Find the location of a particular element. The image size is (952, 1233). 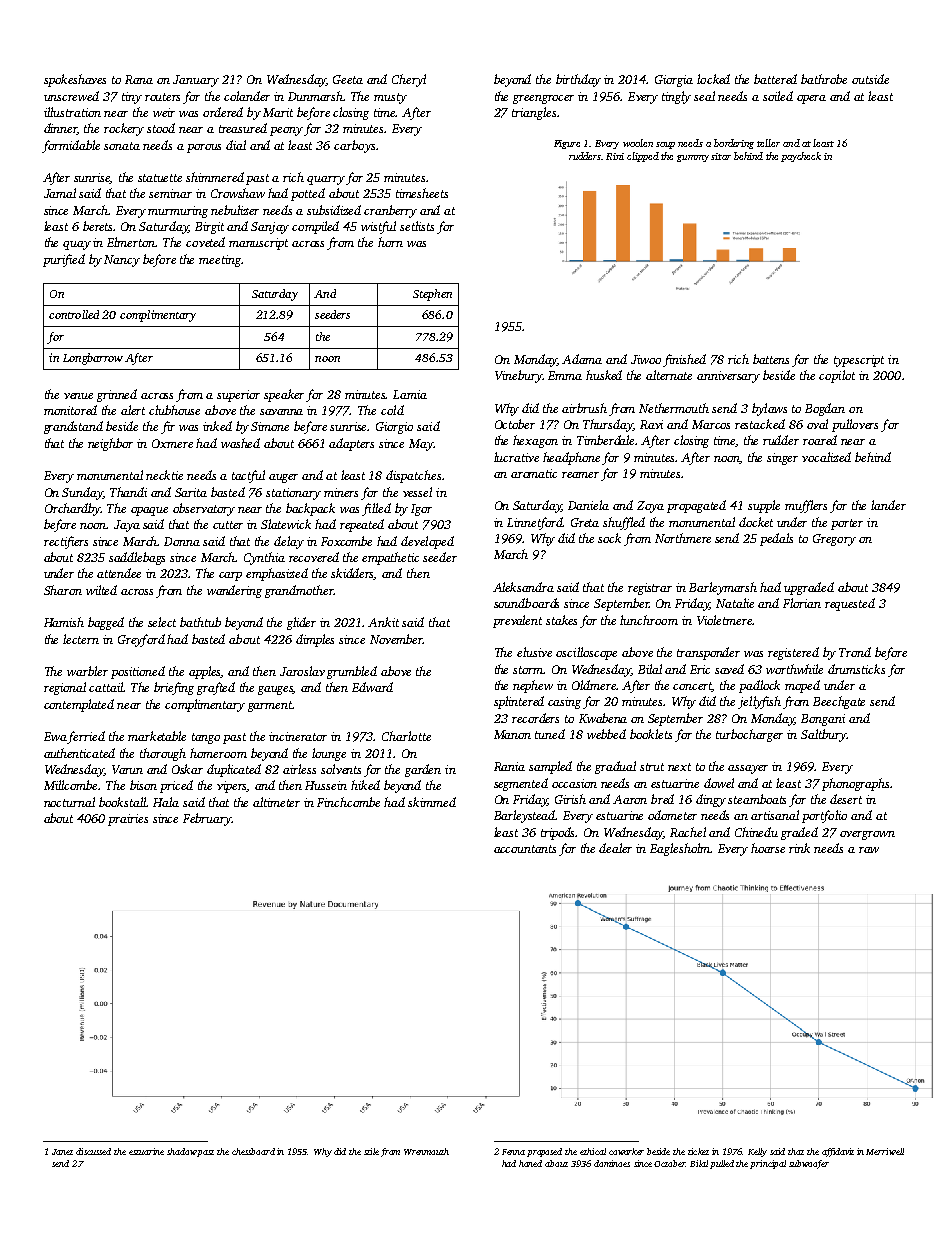

Lamia is located at coordinates (410, 394).
